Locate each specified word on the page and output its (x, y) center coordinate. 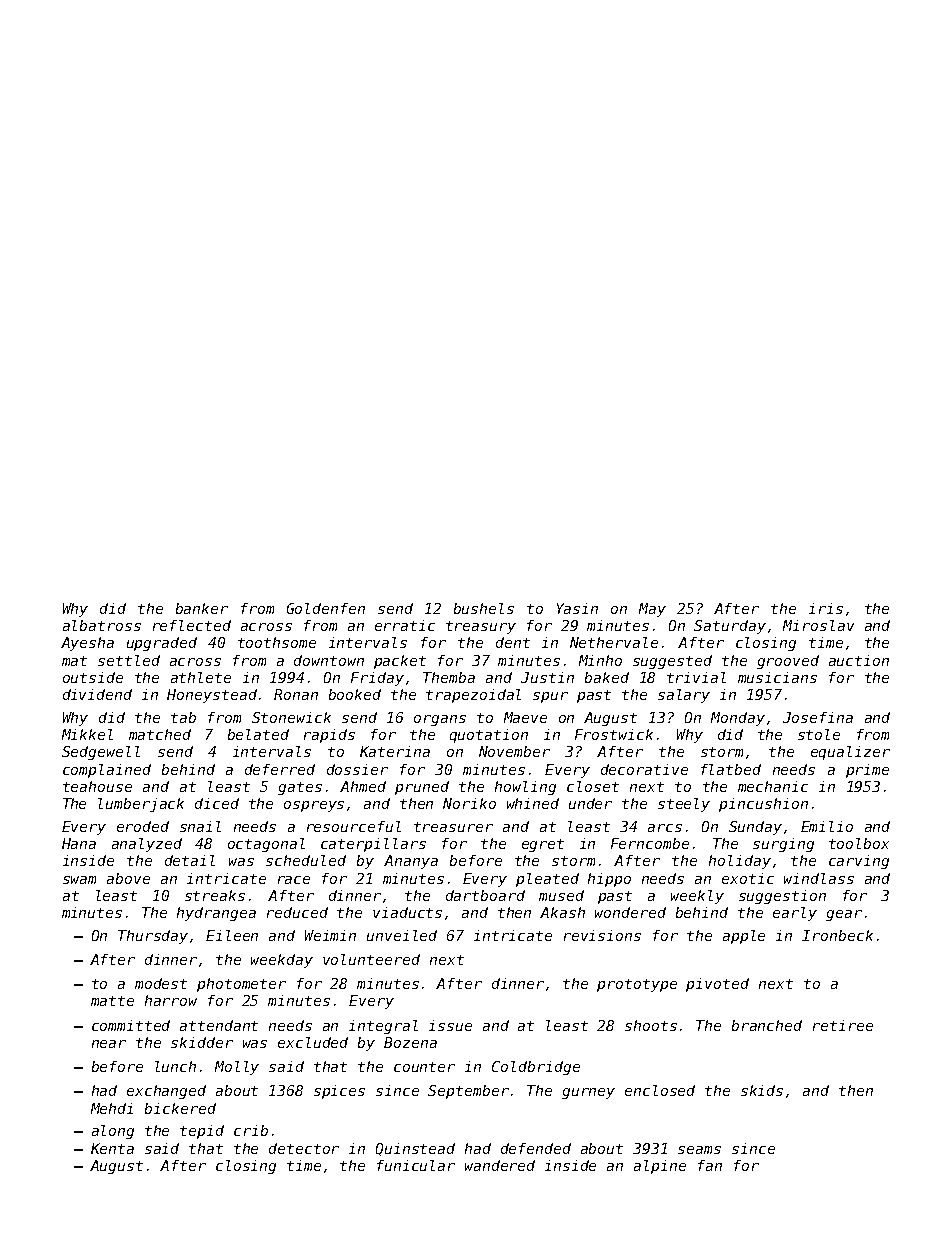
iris (826, 608)
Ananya (411, 862)
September (468, 1092)
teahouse (97, 786)
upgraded (162, 644)
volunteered (371, 959)
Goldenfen (326, 608)
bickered (180, 1108)
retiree (843, 1025)
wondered (630, 912)
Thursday (153, 937)
